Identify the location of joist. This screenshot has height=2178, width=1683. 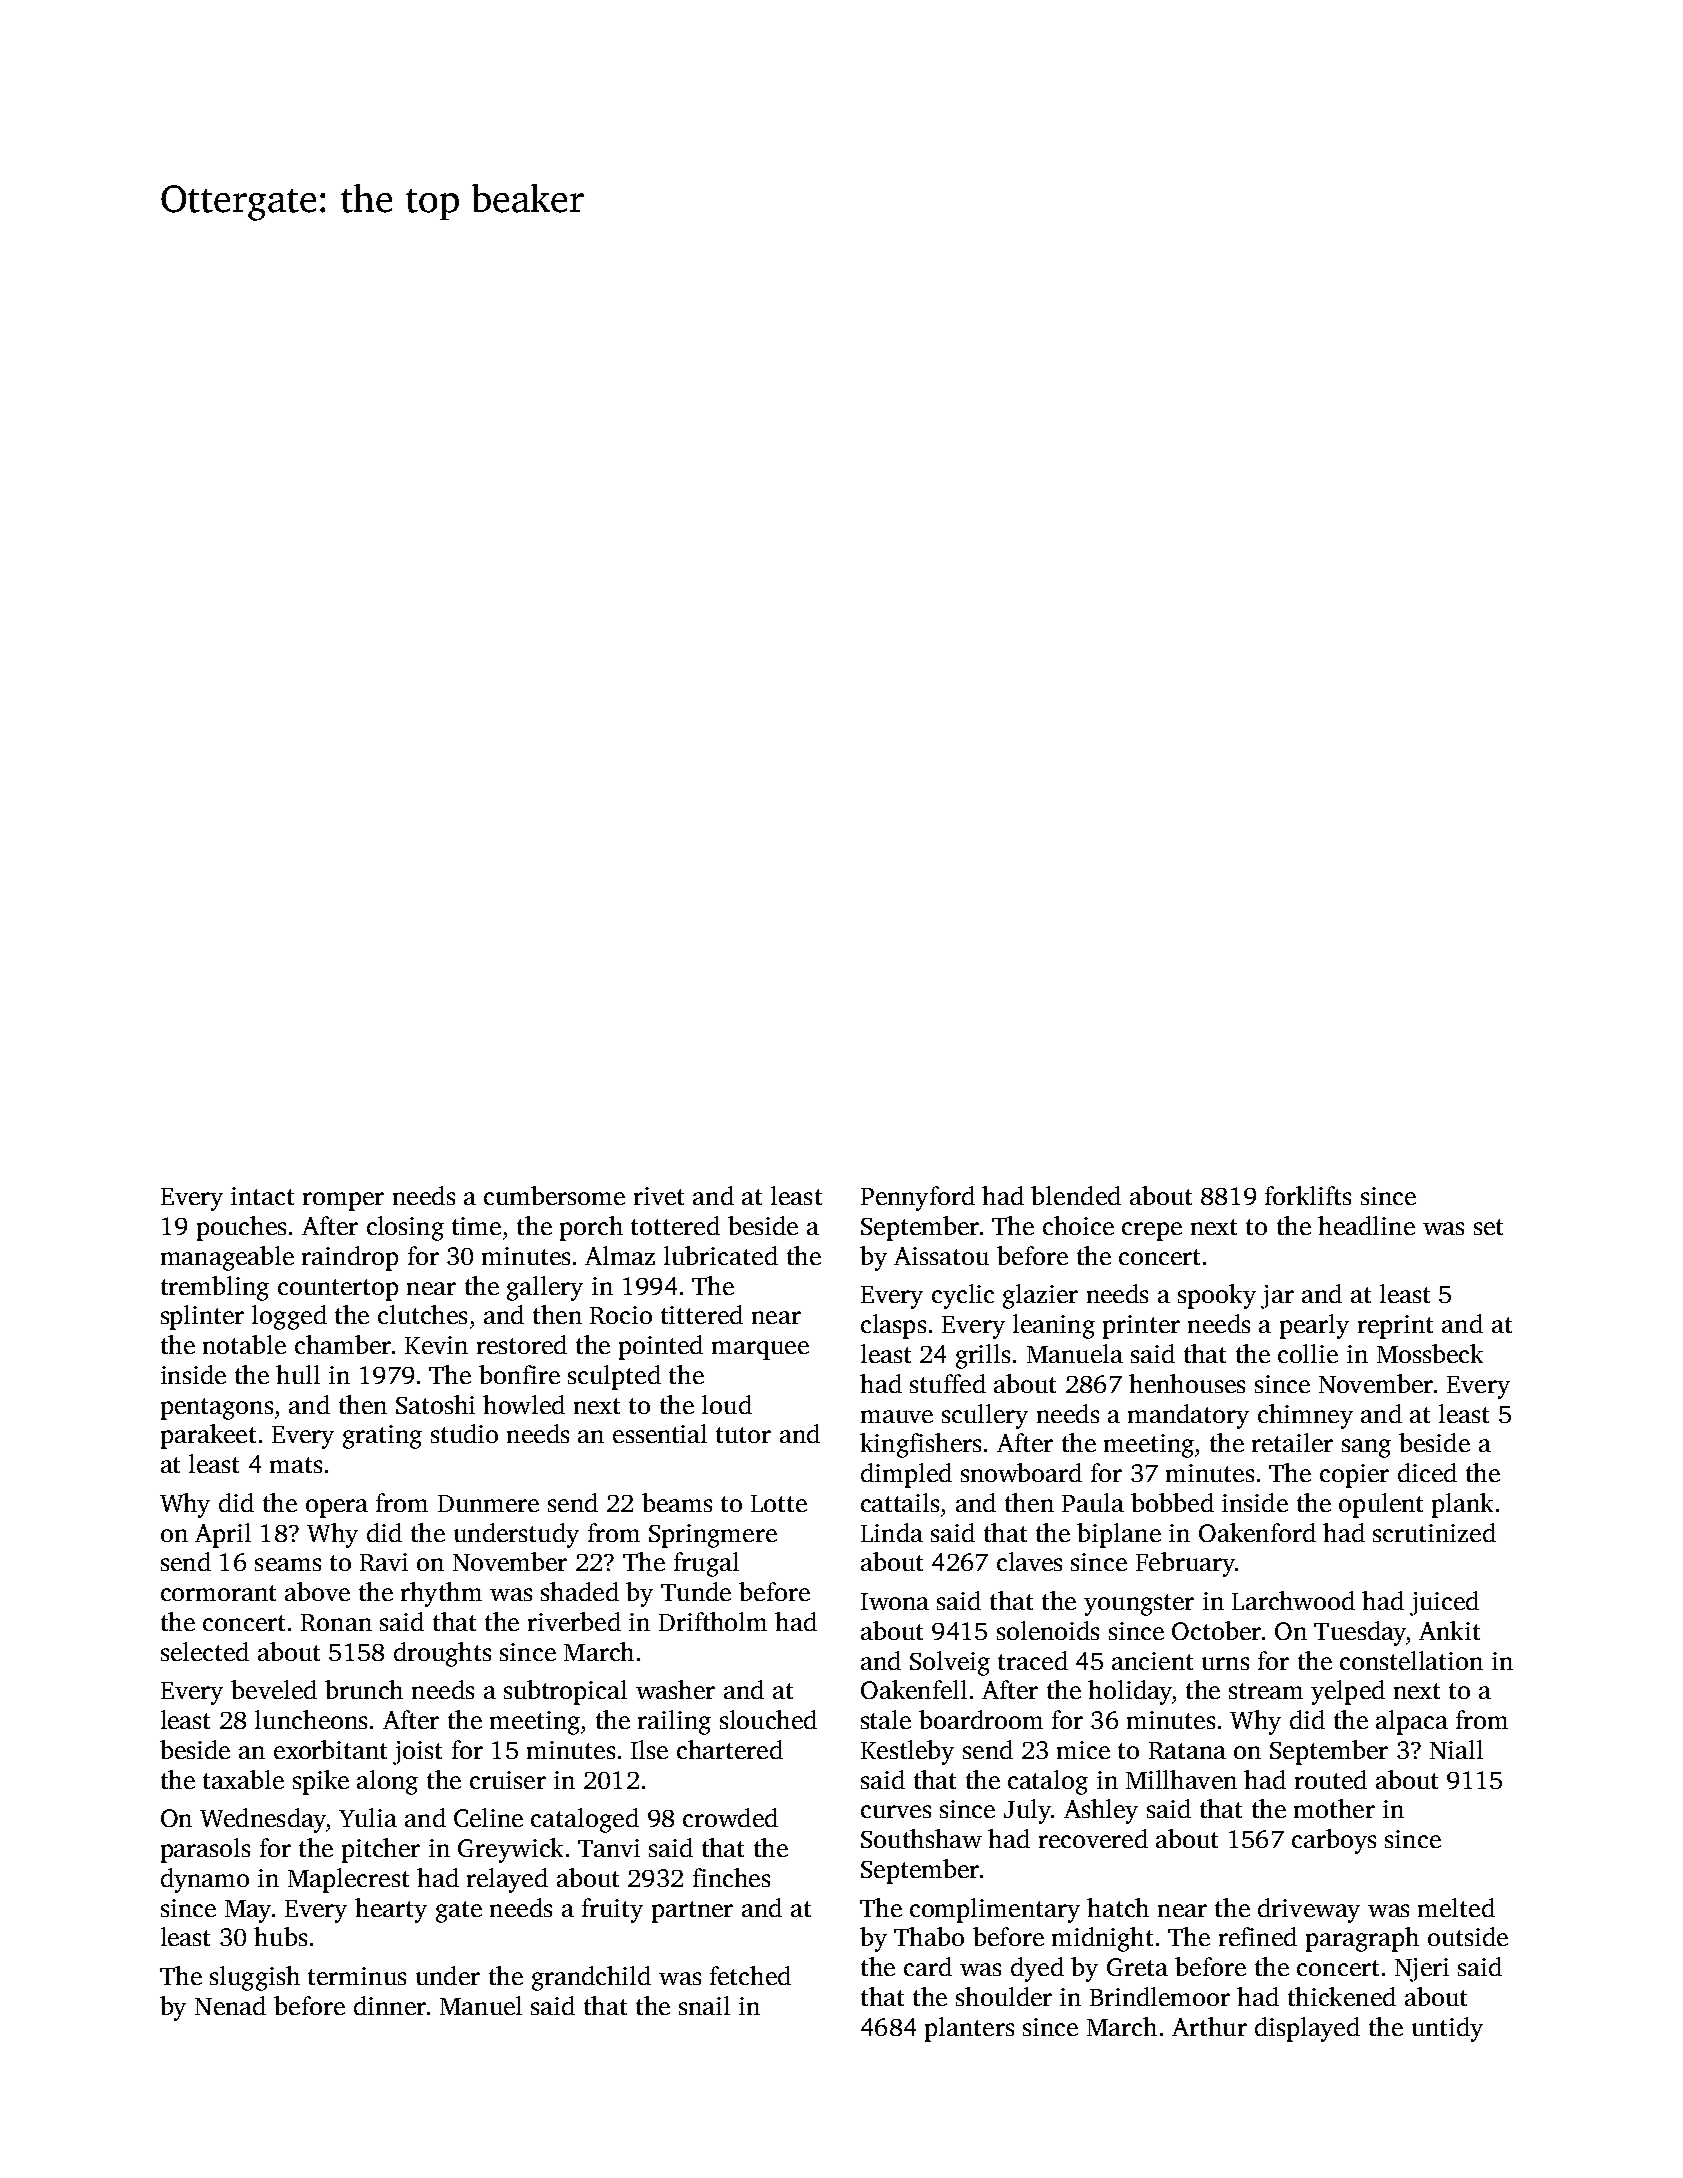
(417, 1753).
